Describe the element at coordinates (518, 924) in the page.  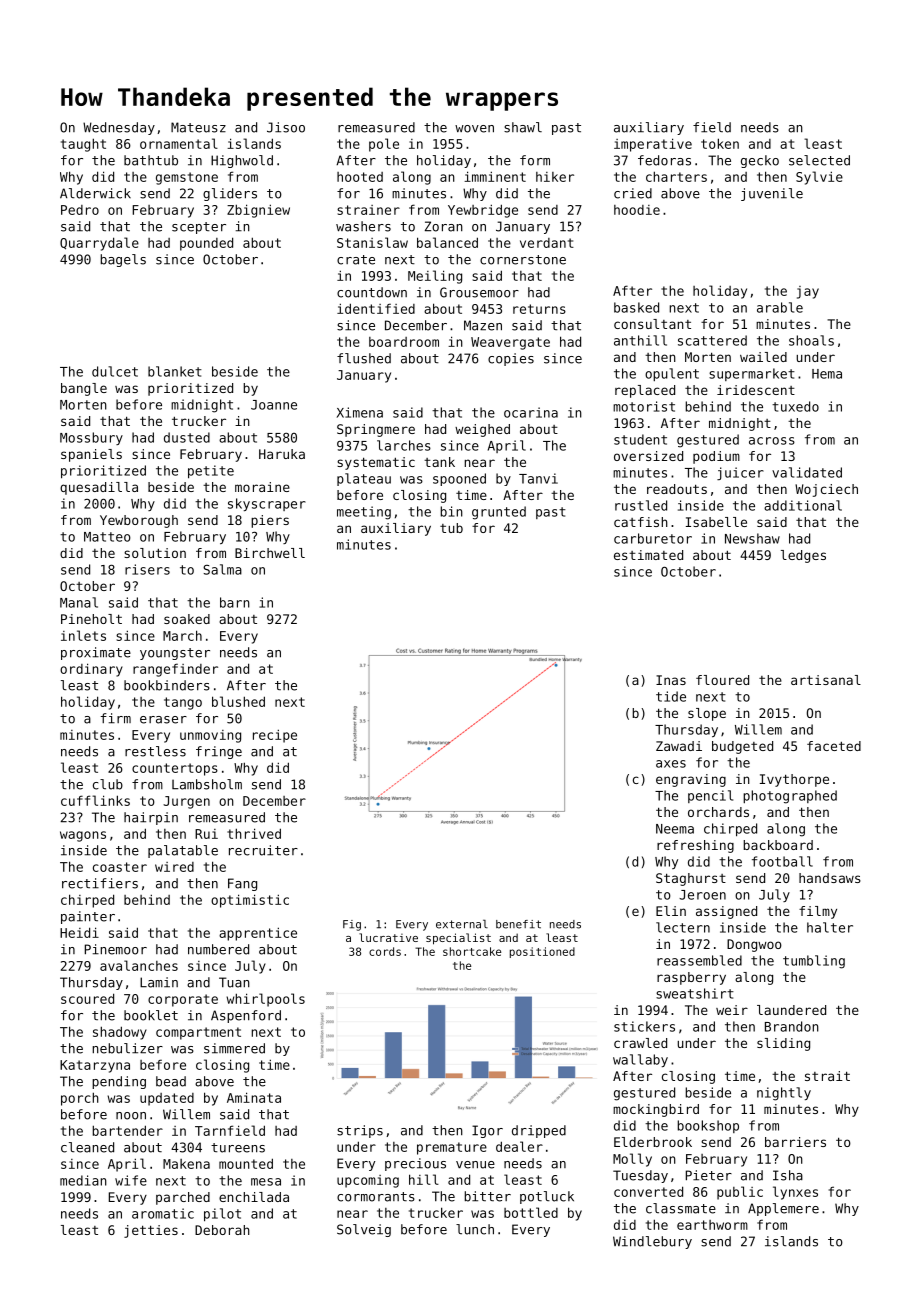
I see `benefit` at that location.
